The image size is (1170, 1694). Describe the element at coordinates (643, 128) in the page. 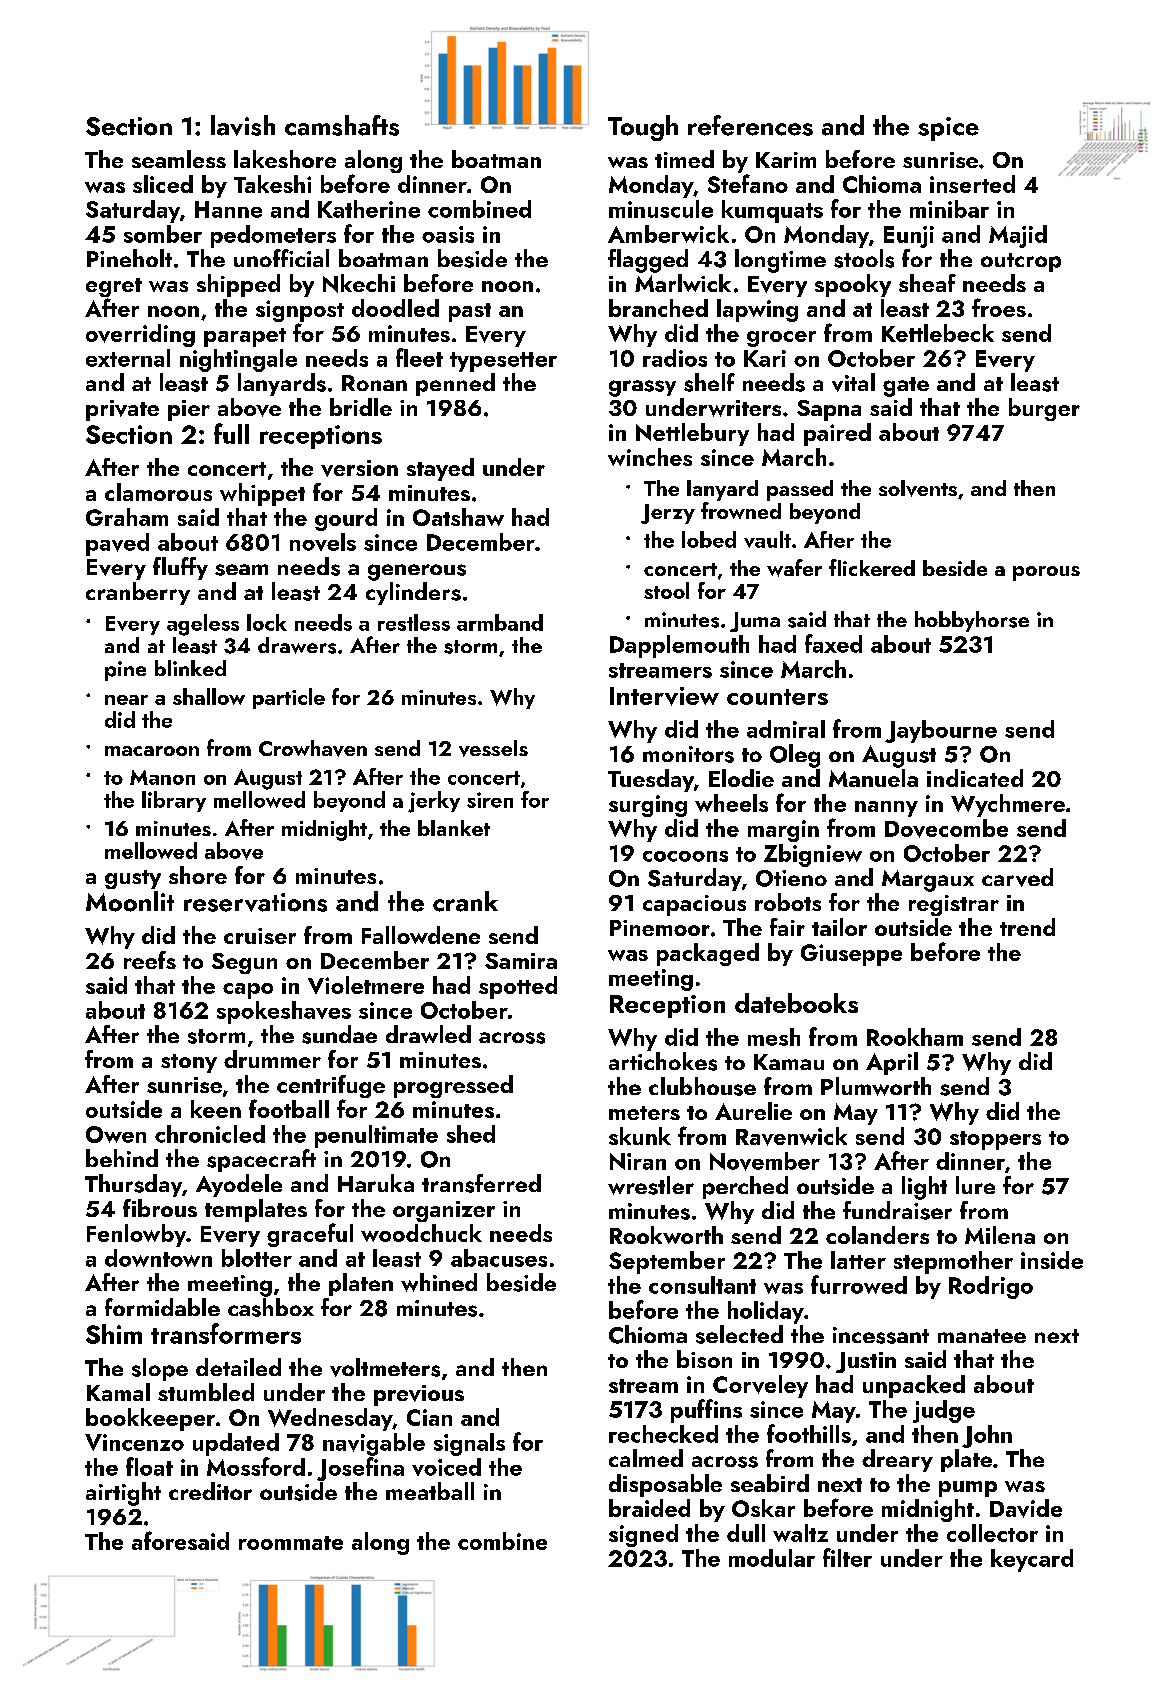

I see `Tough` at that location.
